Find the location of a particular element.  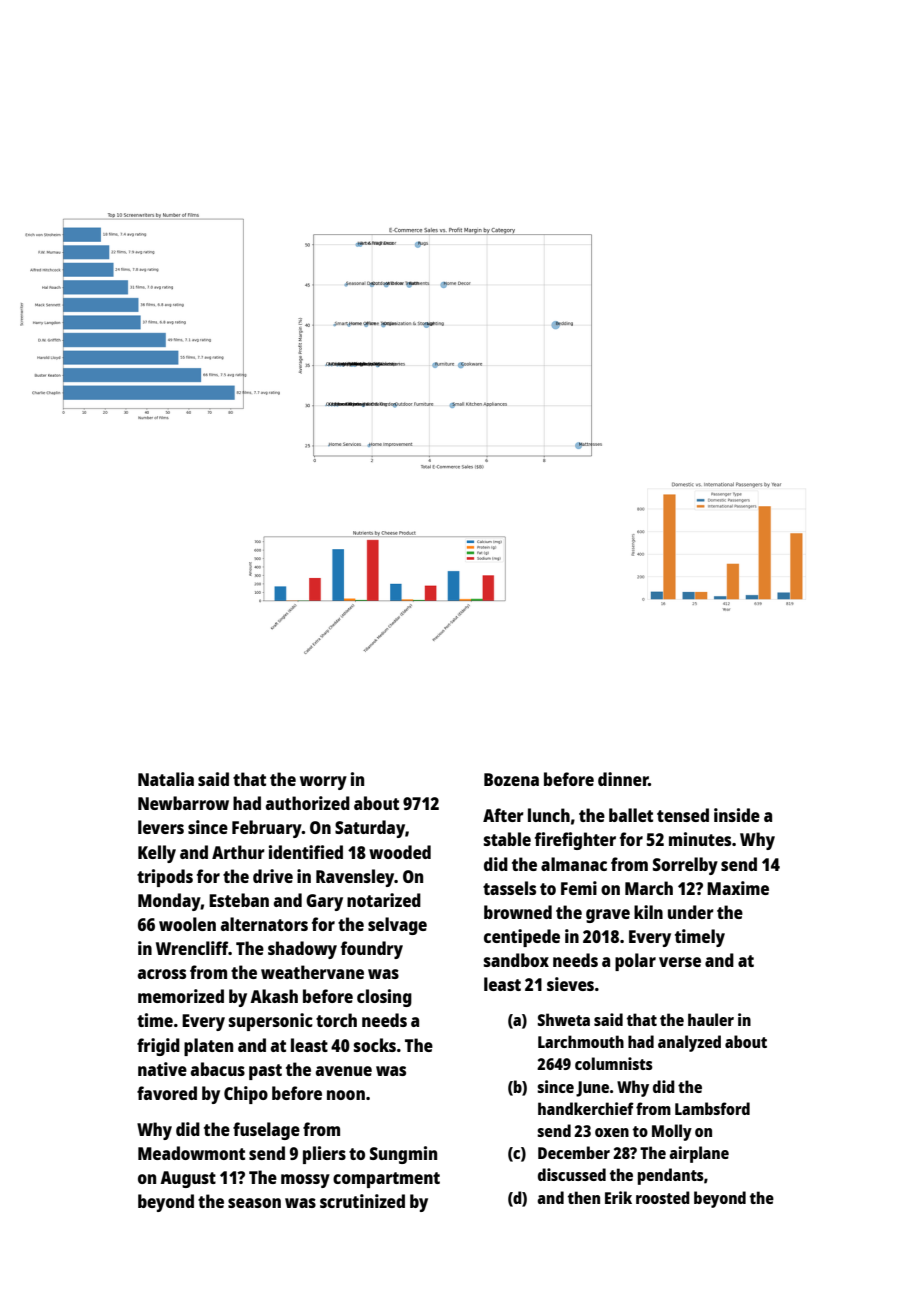

stable is located at coordinates (507, 839).
